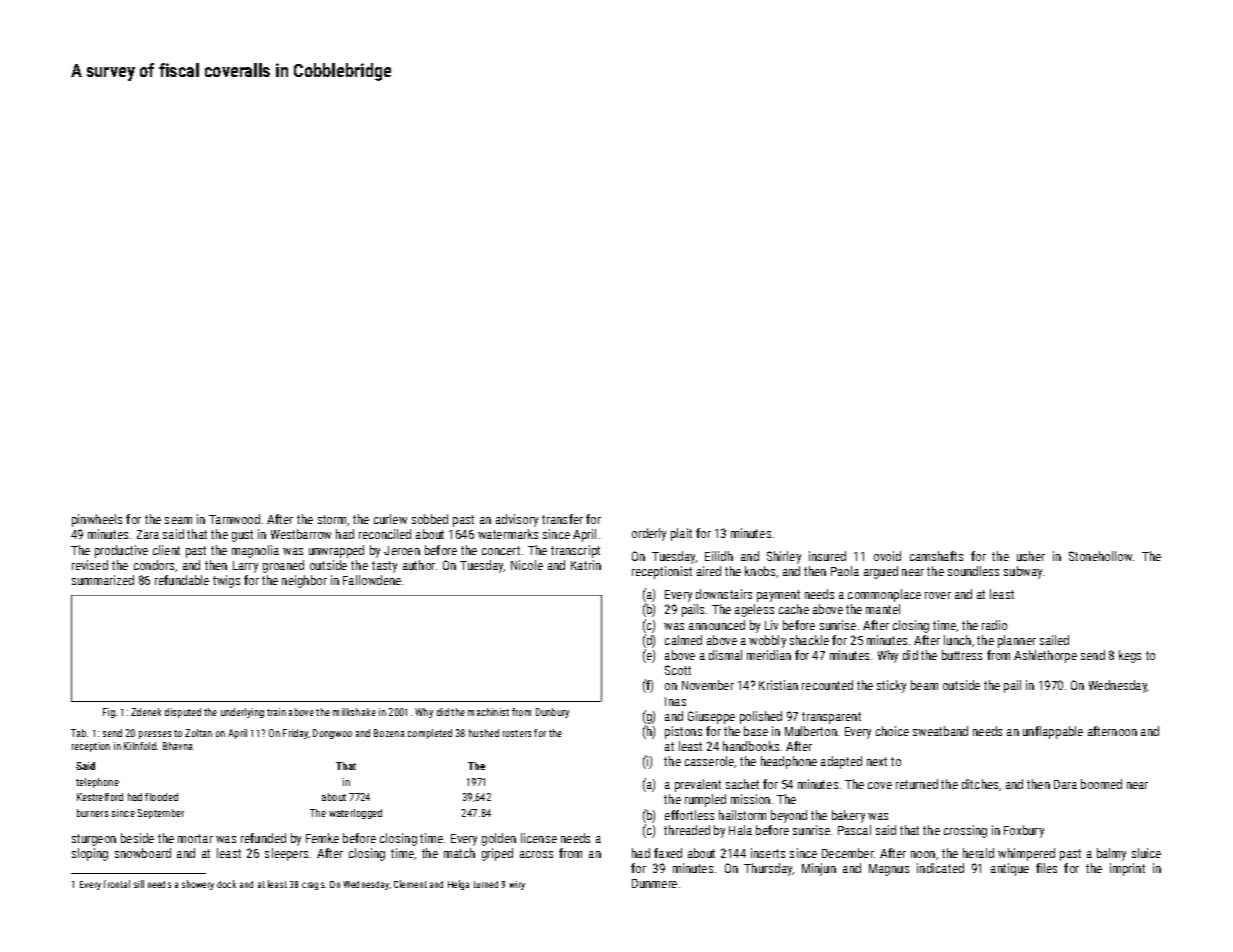 The image size is (1233, 952). What do you see at coordinates (78, 733) in the page?
I see `Tab` at bounding box center [78, 733].
